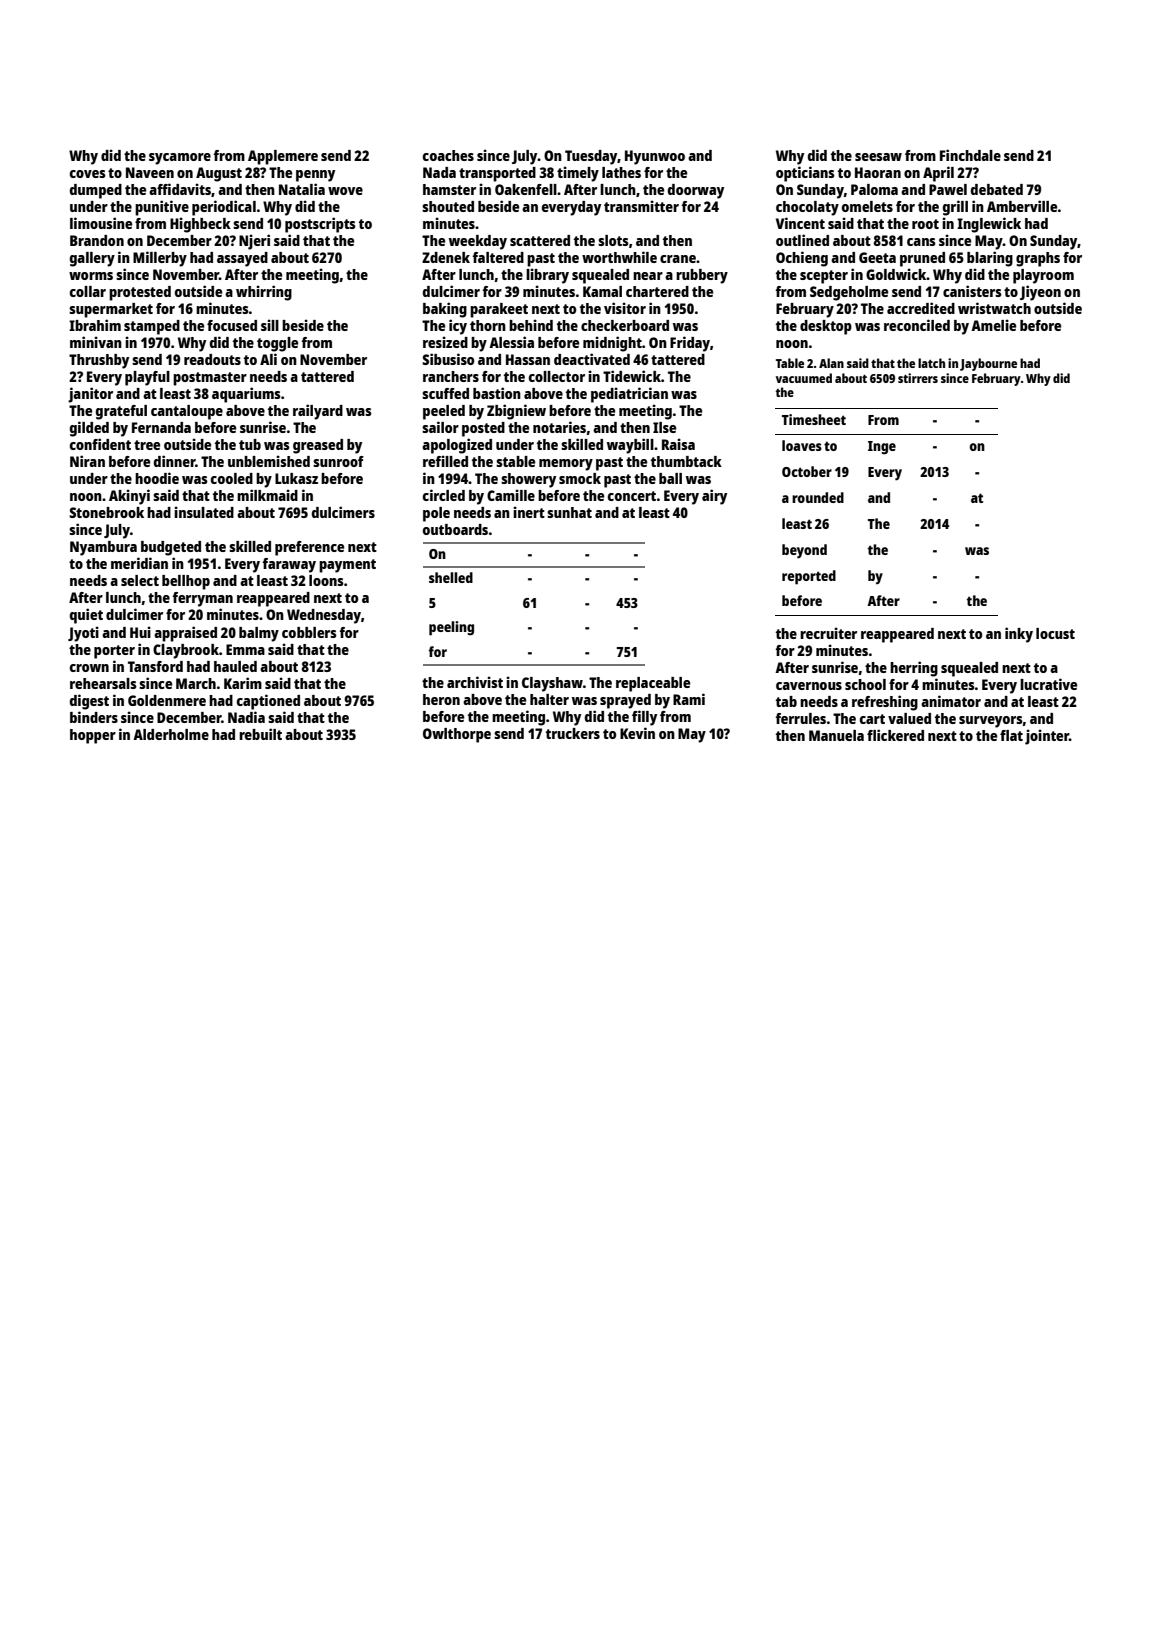 The width and height of the screenshot is (1154, 1633). What do you see at coordinates (260, 734) in the screenshot?
I see `rebuilt` at bounding box center [260, 734].
